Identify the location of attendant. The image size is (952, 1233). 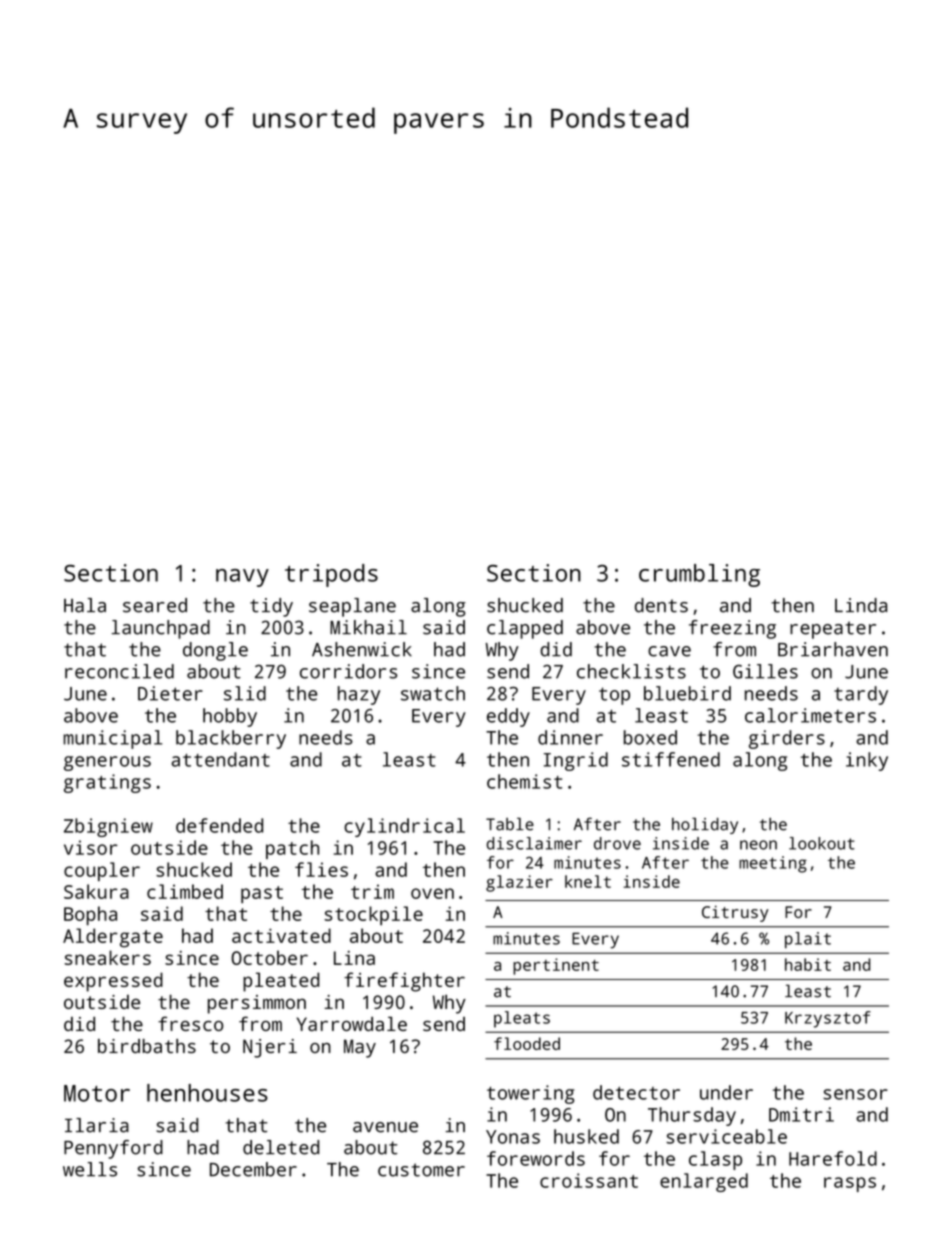
(220, 759).
